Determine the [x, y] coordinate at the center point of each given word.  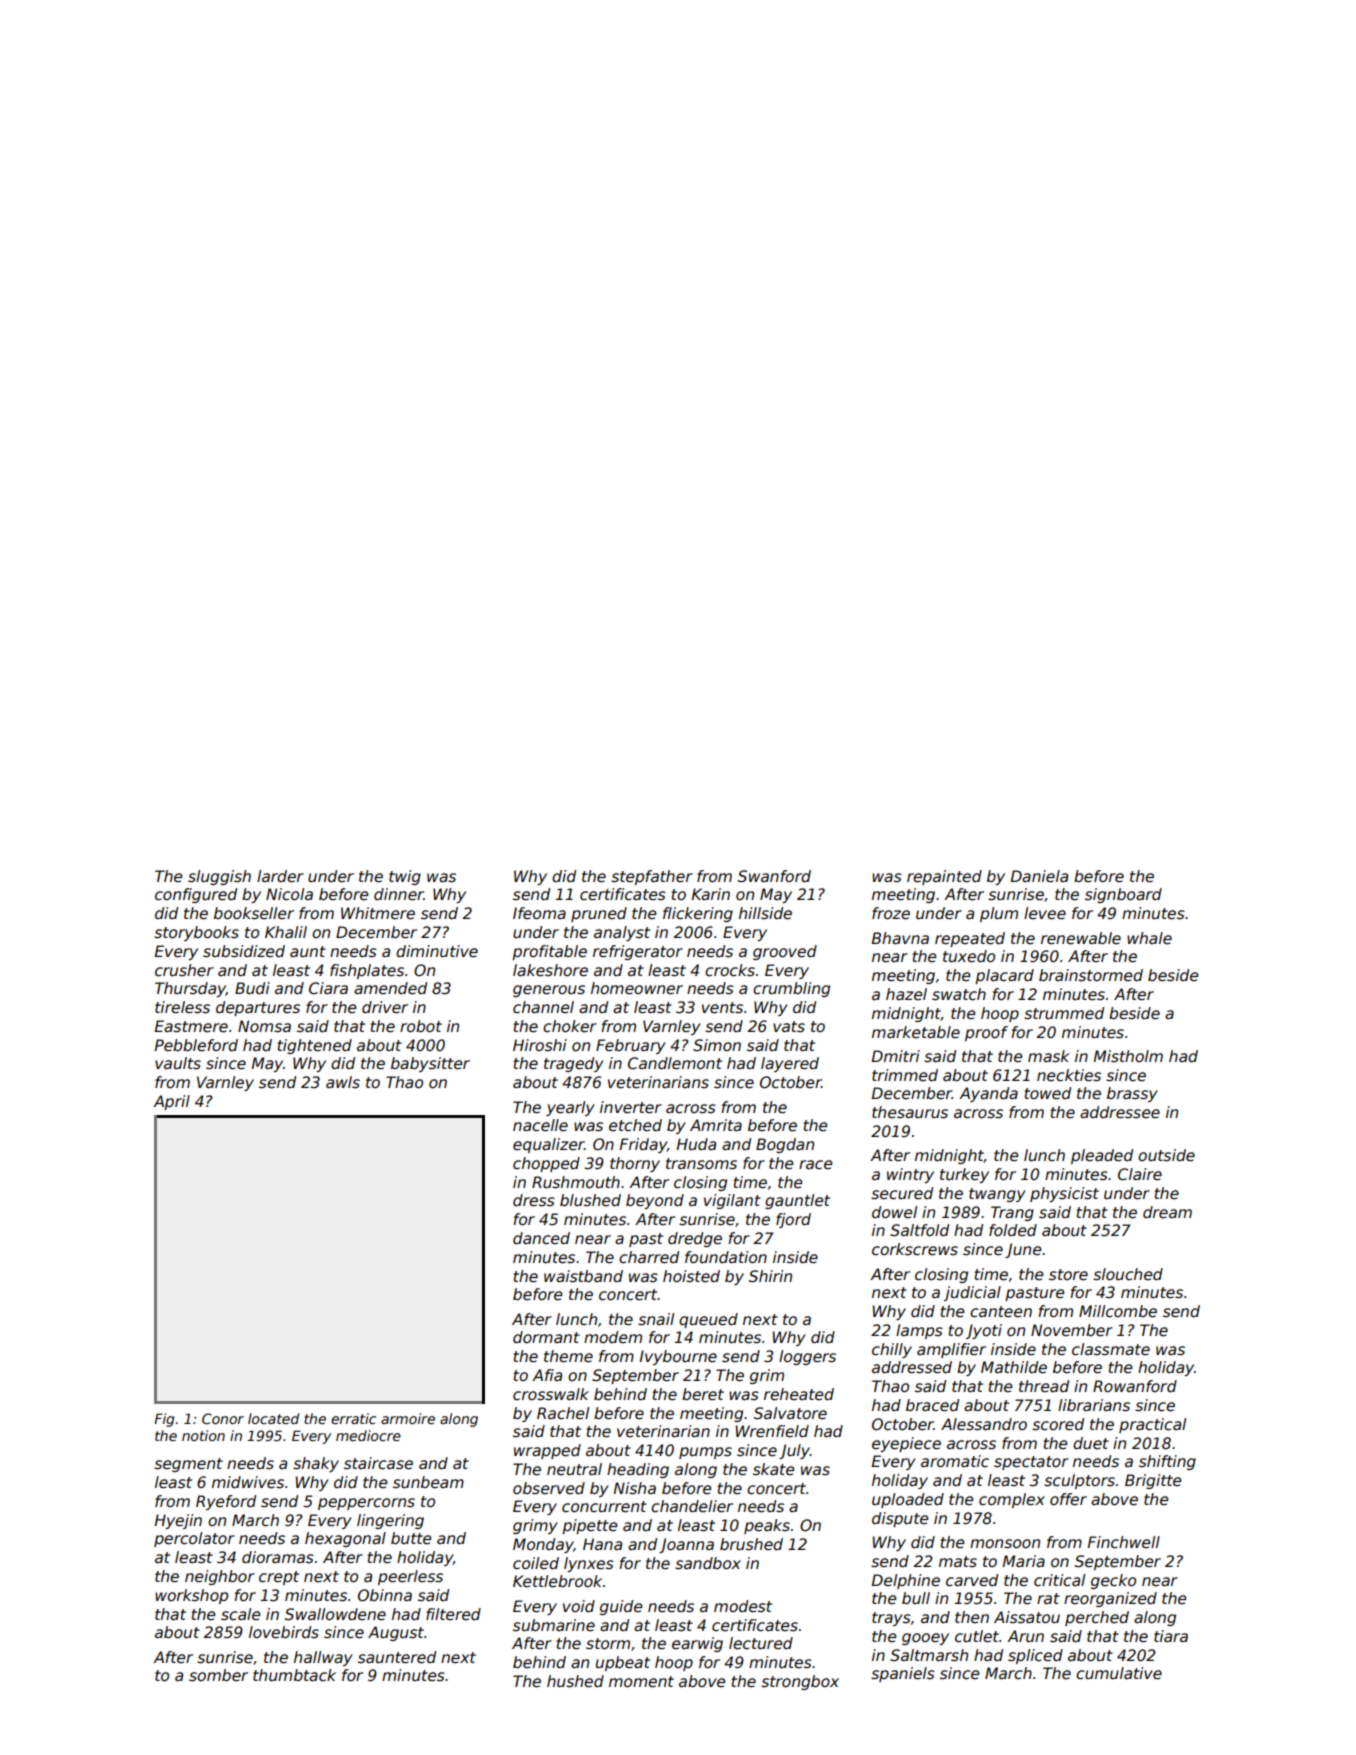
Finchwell [1124, 1542]
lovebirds [284, 1632]
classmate [1111, 1349]
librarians [1094, 1405]
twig [405, 877]
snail [656, 1319]
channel [543, 1007]
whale [1149, 938]
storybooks [196, 933]
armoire [408, 1418]
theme [568, 1356]
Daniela [1039, 876]
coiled [536, 1563]
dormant [546, 1337]
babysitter [430, 1064]
